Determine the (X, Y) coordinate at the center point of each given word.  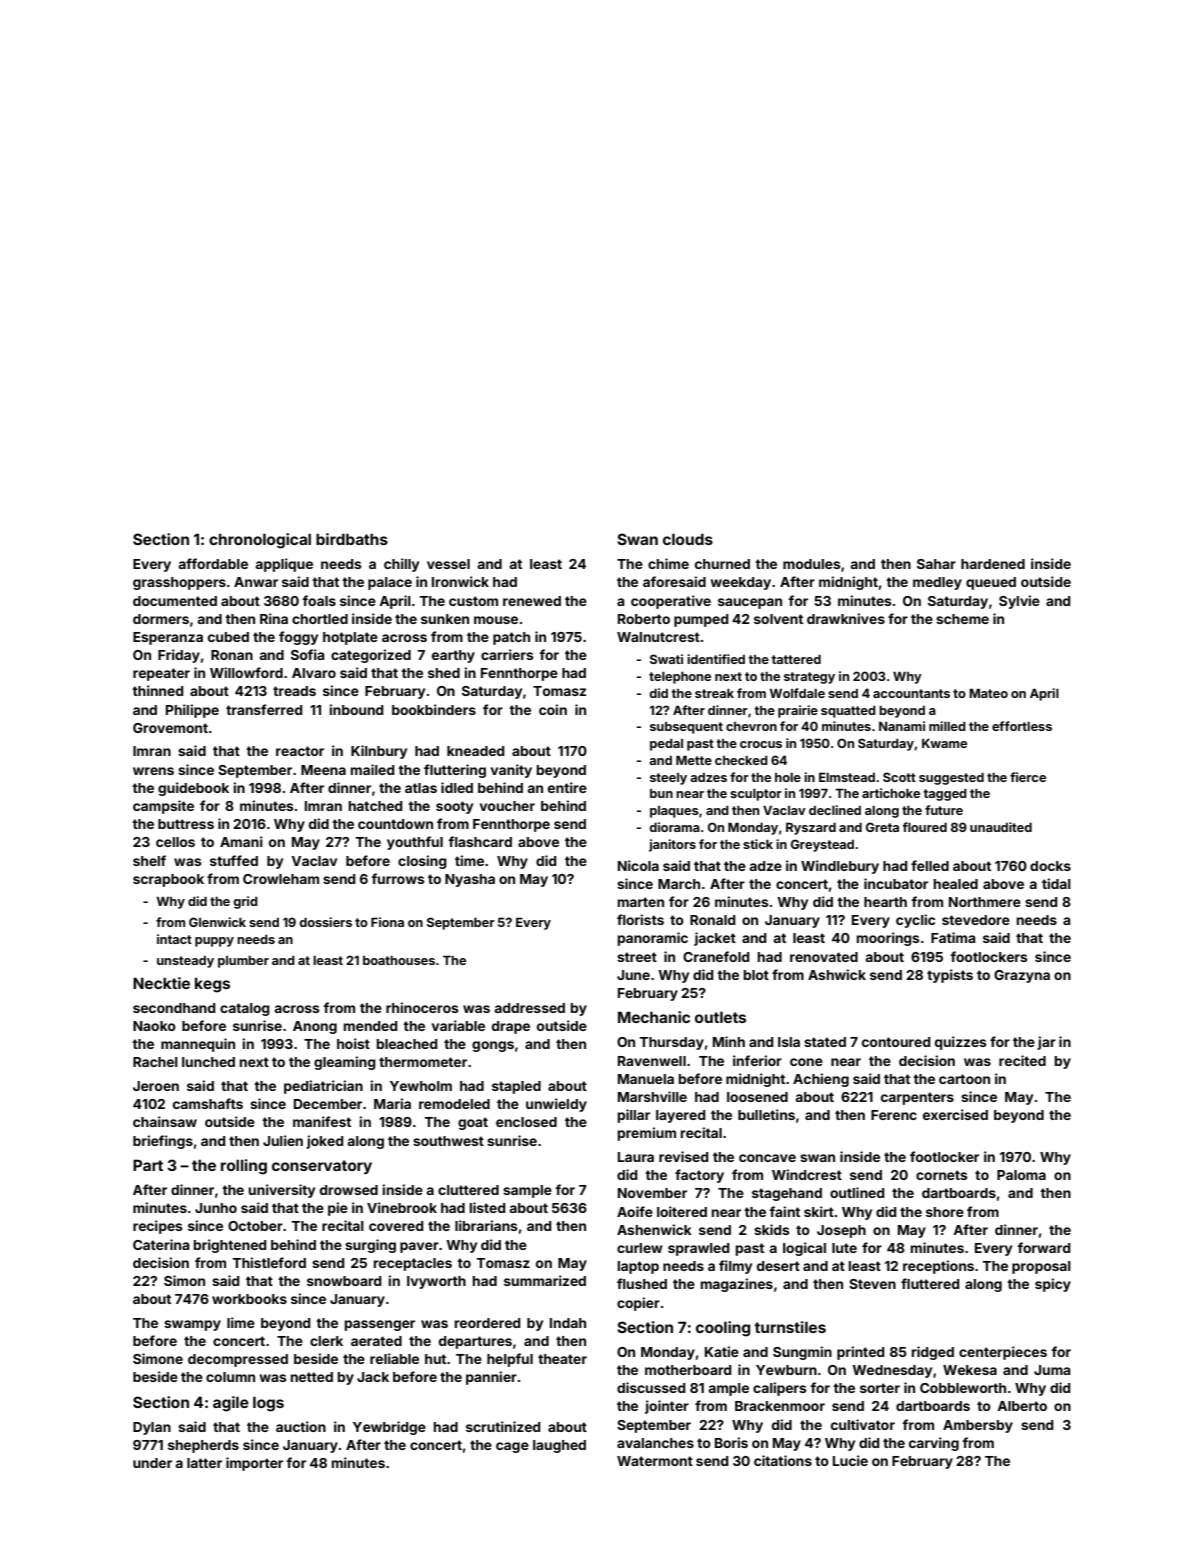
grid (245, 902)
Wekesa (970, 1370)
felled (930, 865)
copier (638, 1304)
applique (284, 565)
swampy (192, 1325)
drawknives (846, 618)
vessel (448, 564)
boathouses (399, 960)
